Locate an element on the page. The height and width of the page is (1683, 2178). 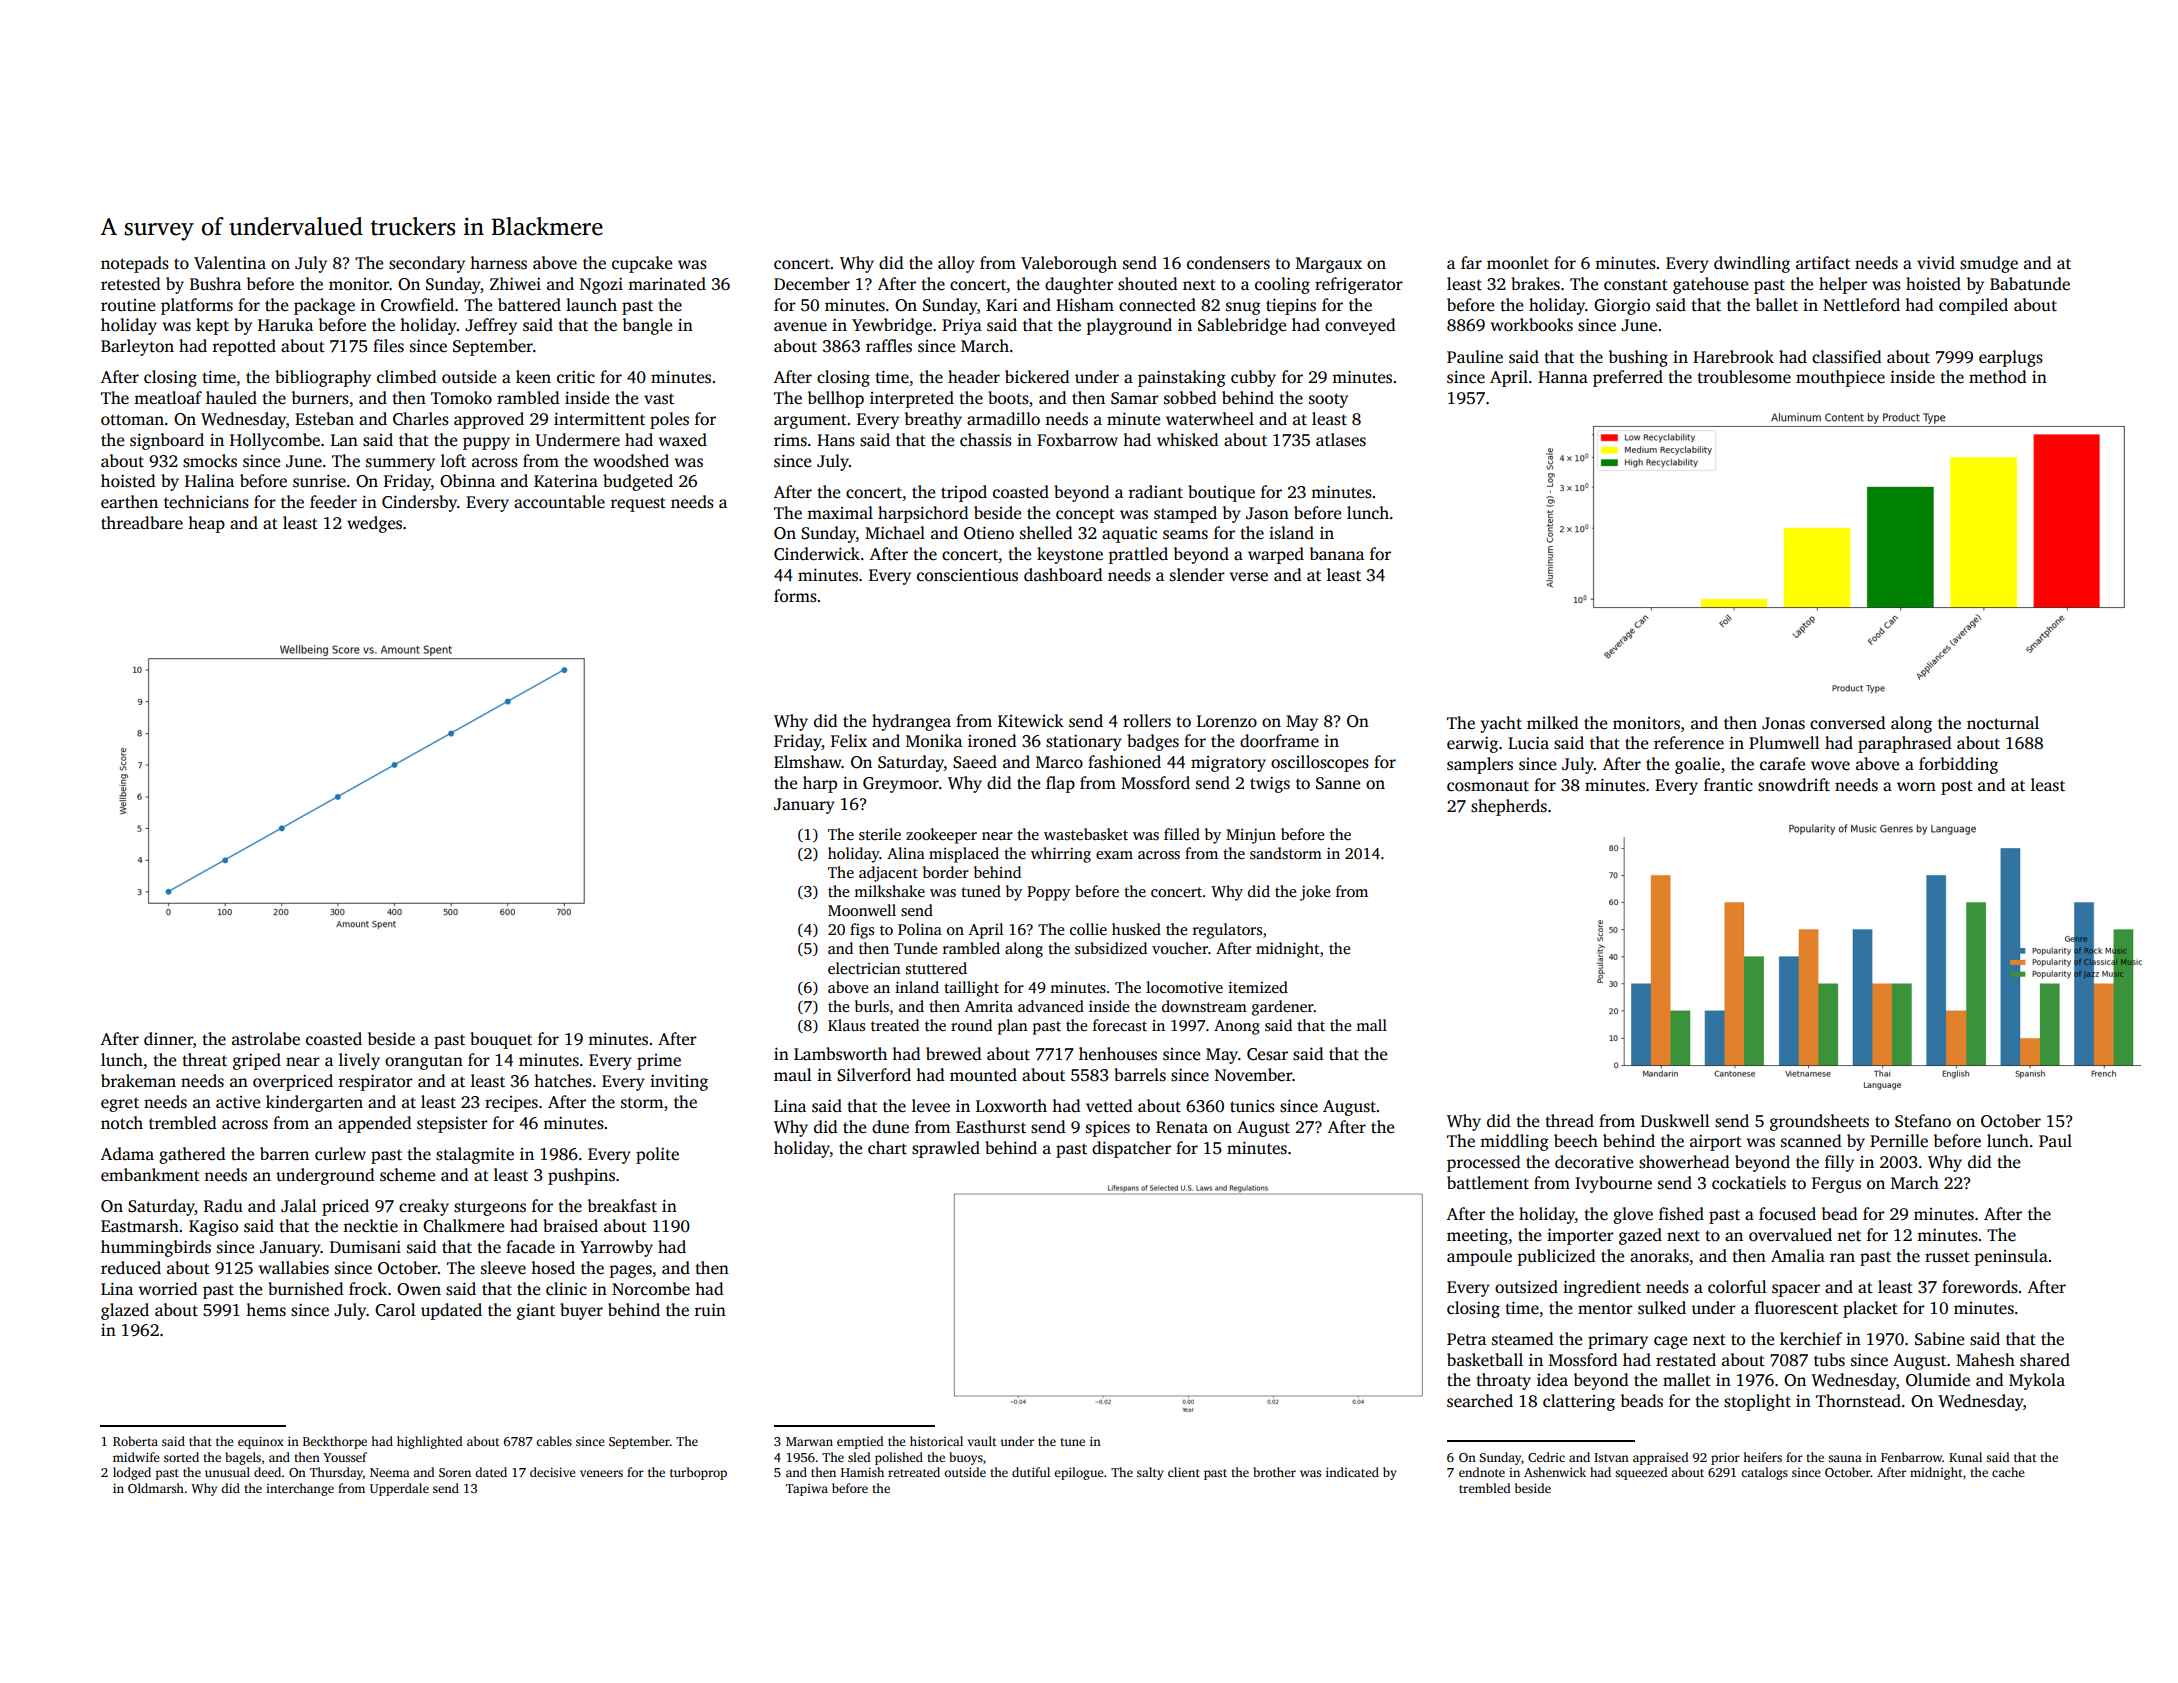
post is located at coordinates (1957, 787).
